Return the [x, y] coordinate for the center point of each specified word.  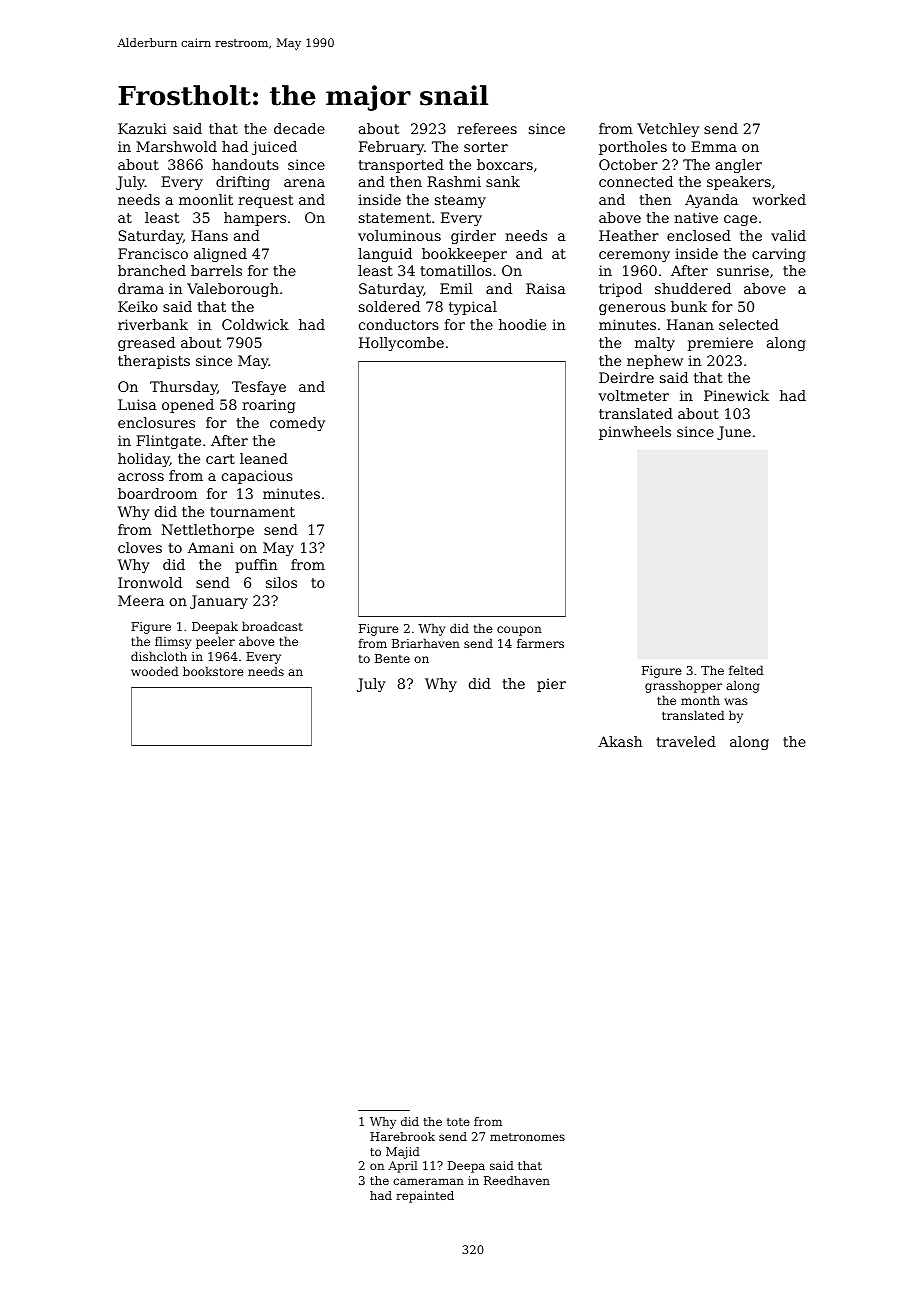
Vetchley [668, 130]
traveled [686, 741]
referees [487, 128]
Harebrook [402, 1136]
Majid [403, 1153]
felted [746, 670]
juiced [274, 148]
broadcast [272, 626]
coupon [519, 631]
